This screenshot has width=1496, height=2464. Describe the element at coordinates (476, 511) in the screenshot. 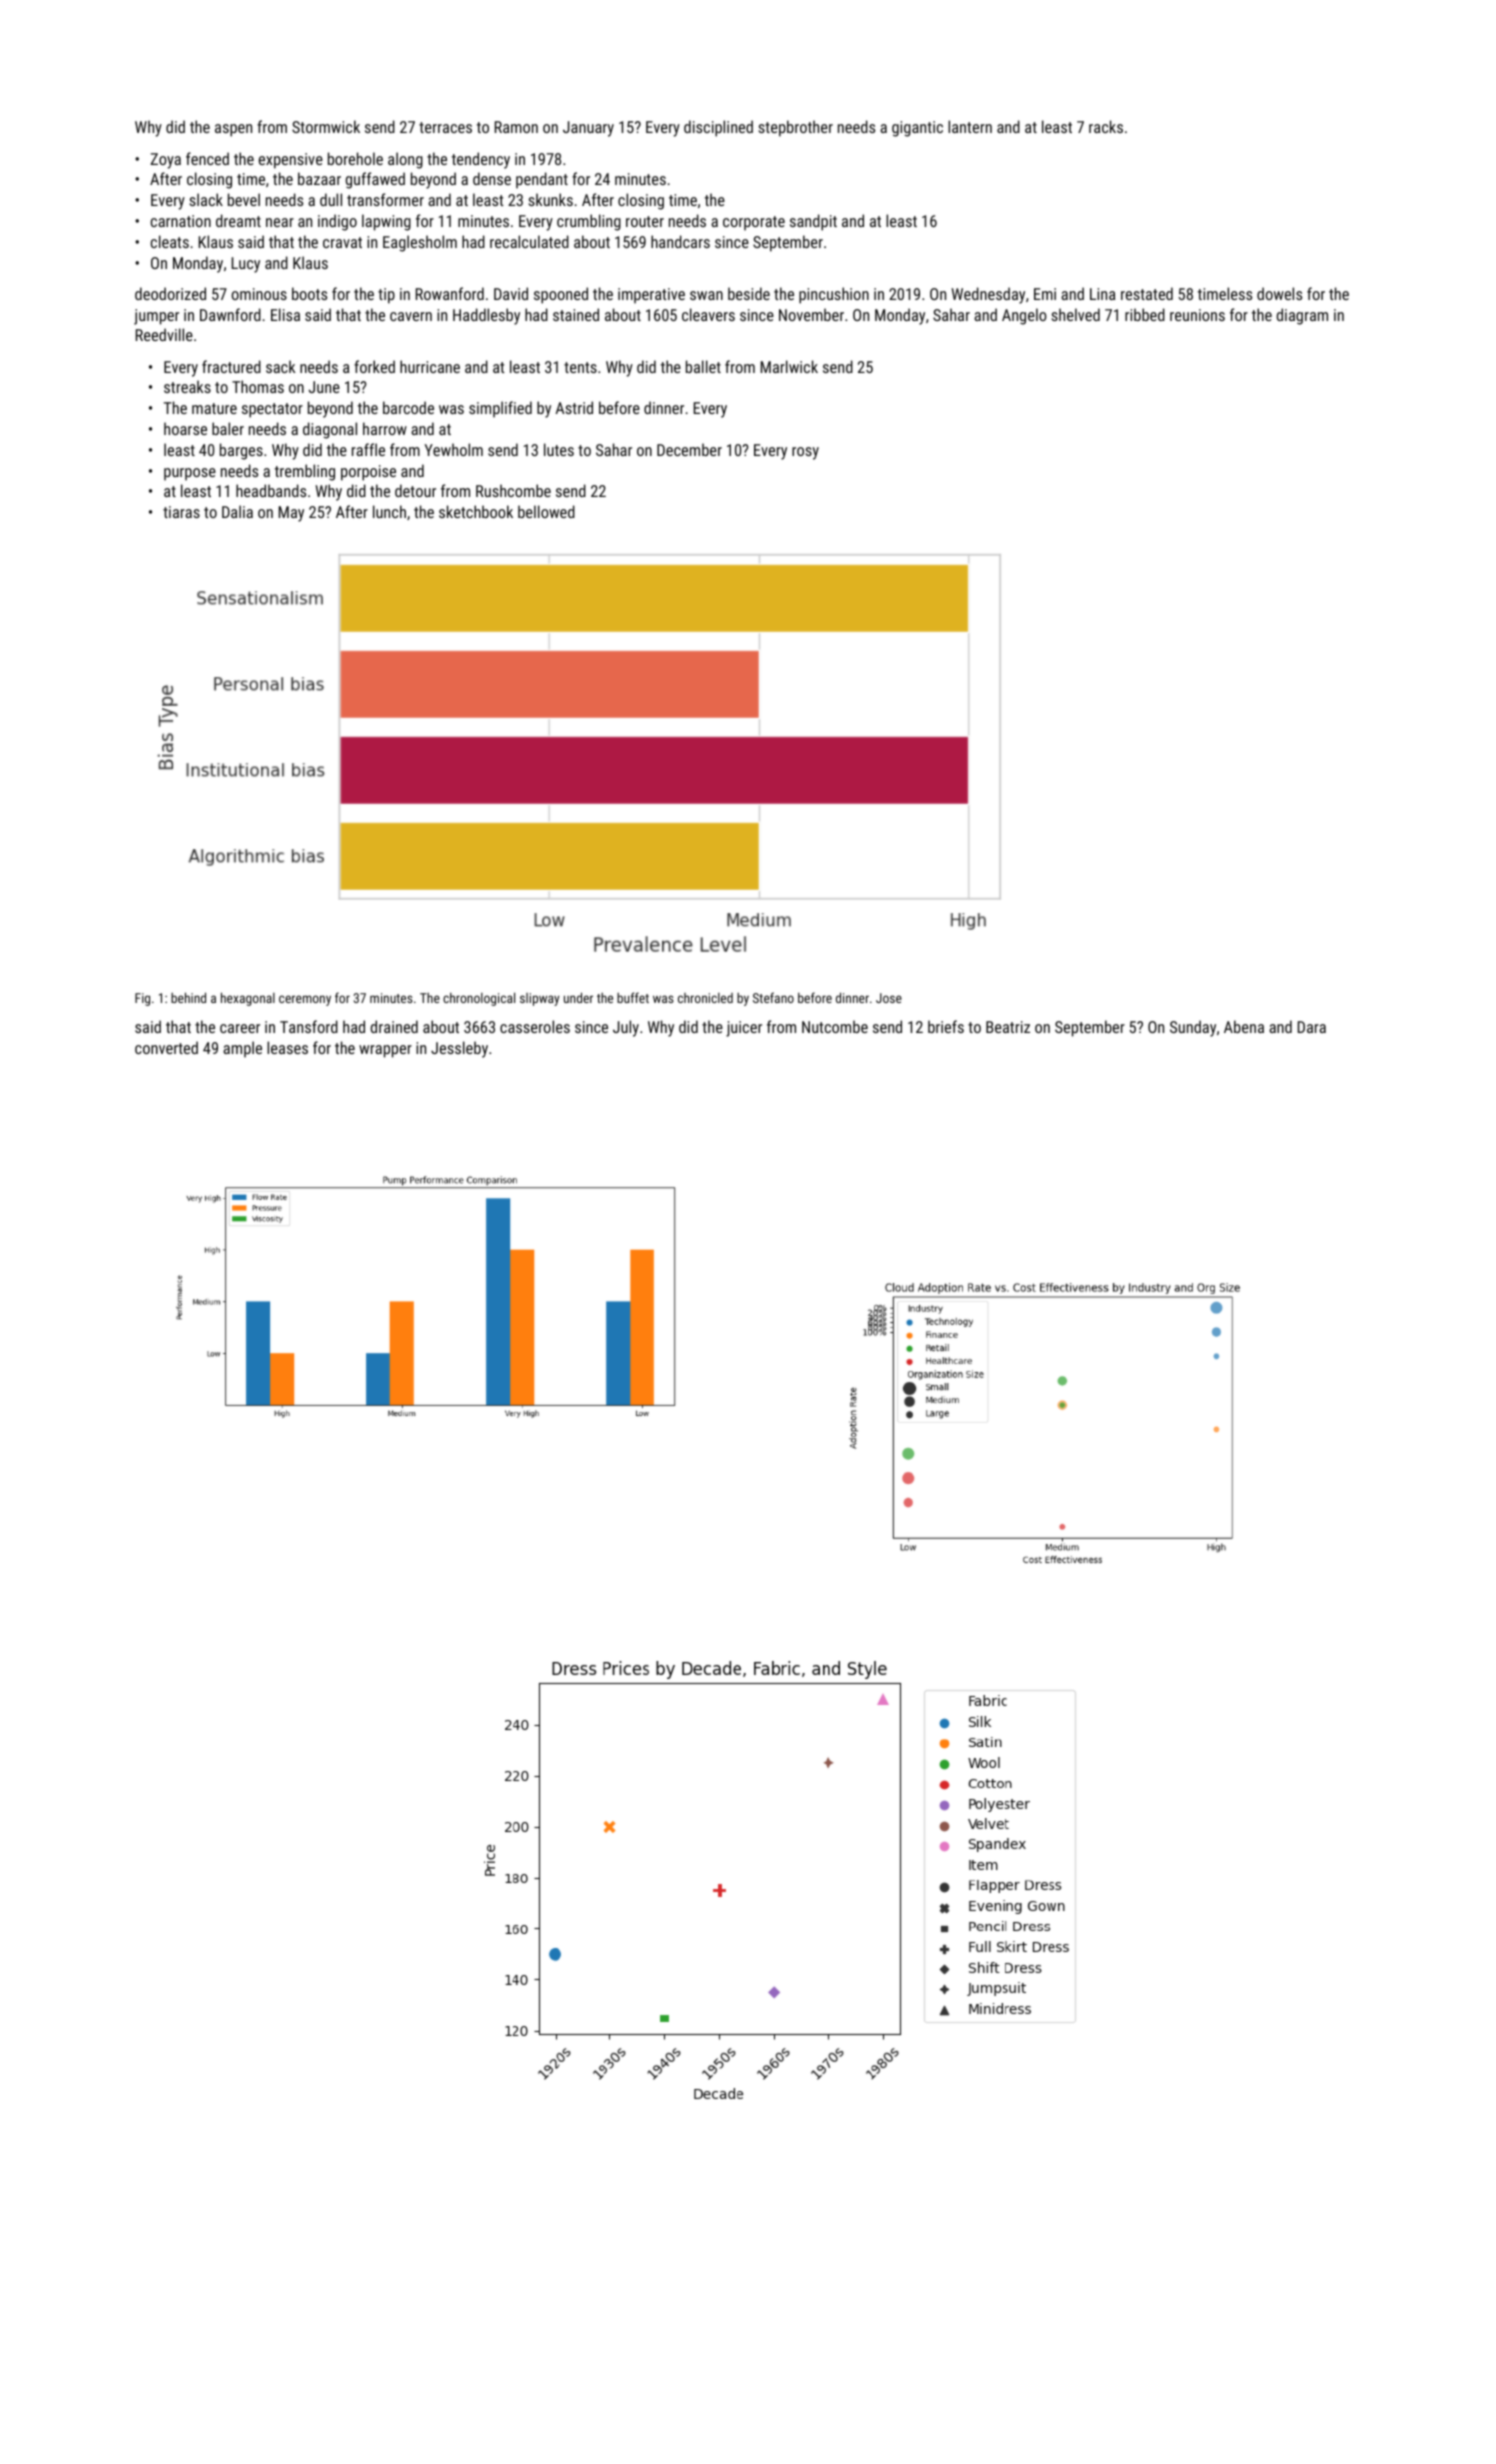

I see `sketchbook` at that location.
